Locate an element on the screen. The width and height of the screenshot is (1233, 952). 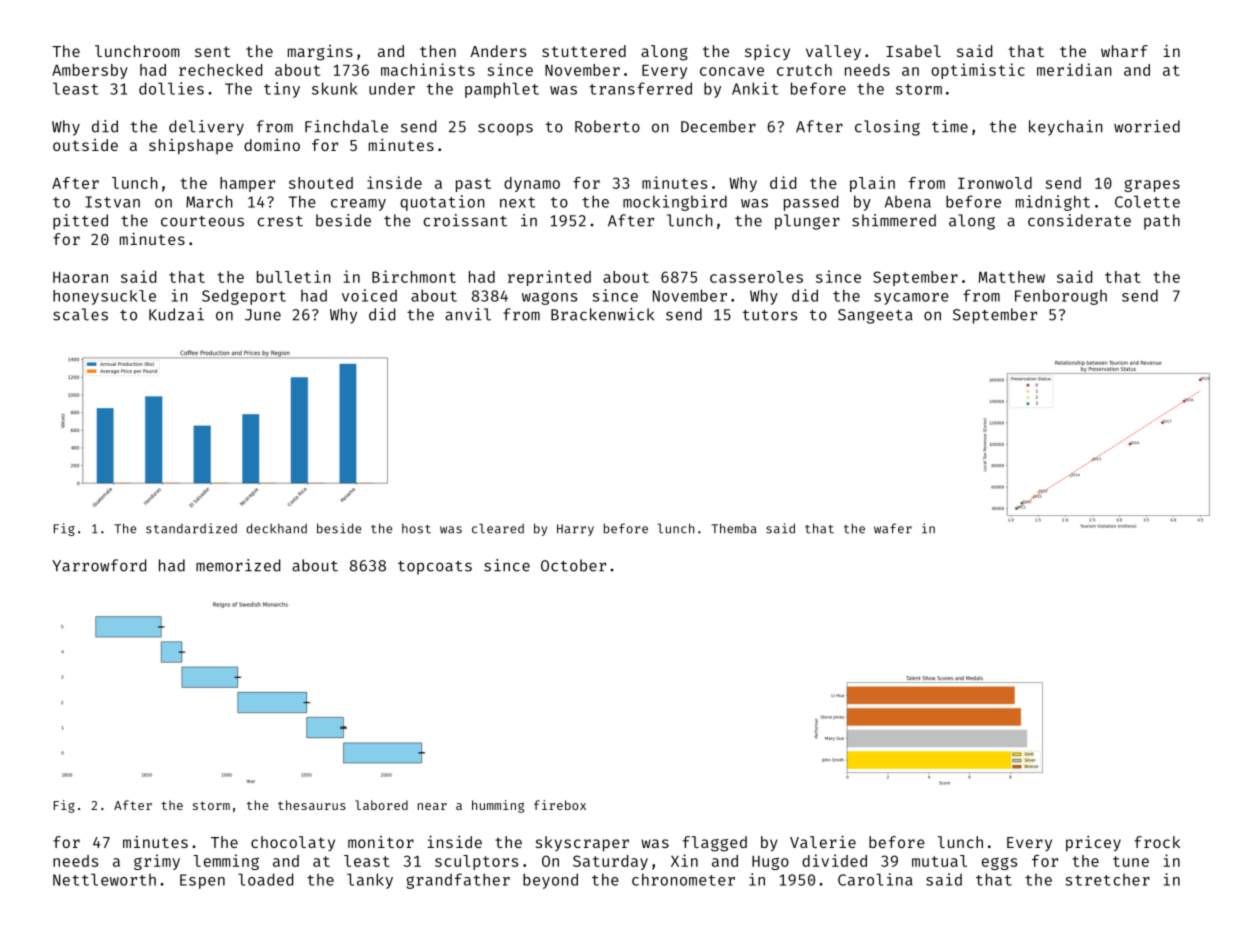
humming is located at coordinates (498, 806).
